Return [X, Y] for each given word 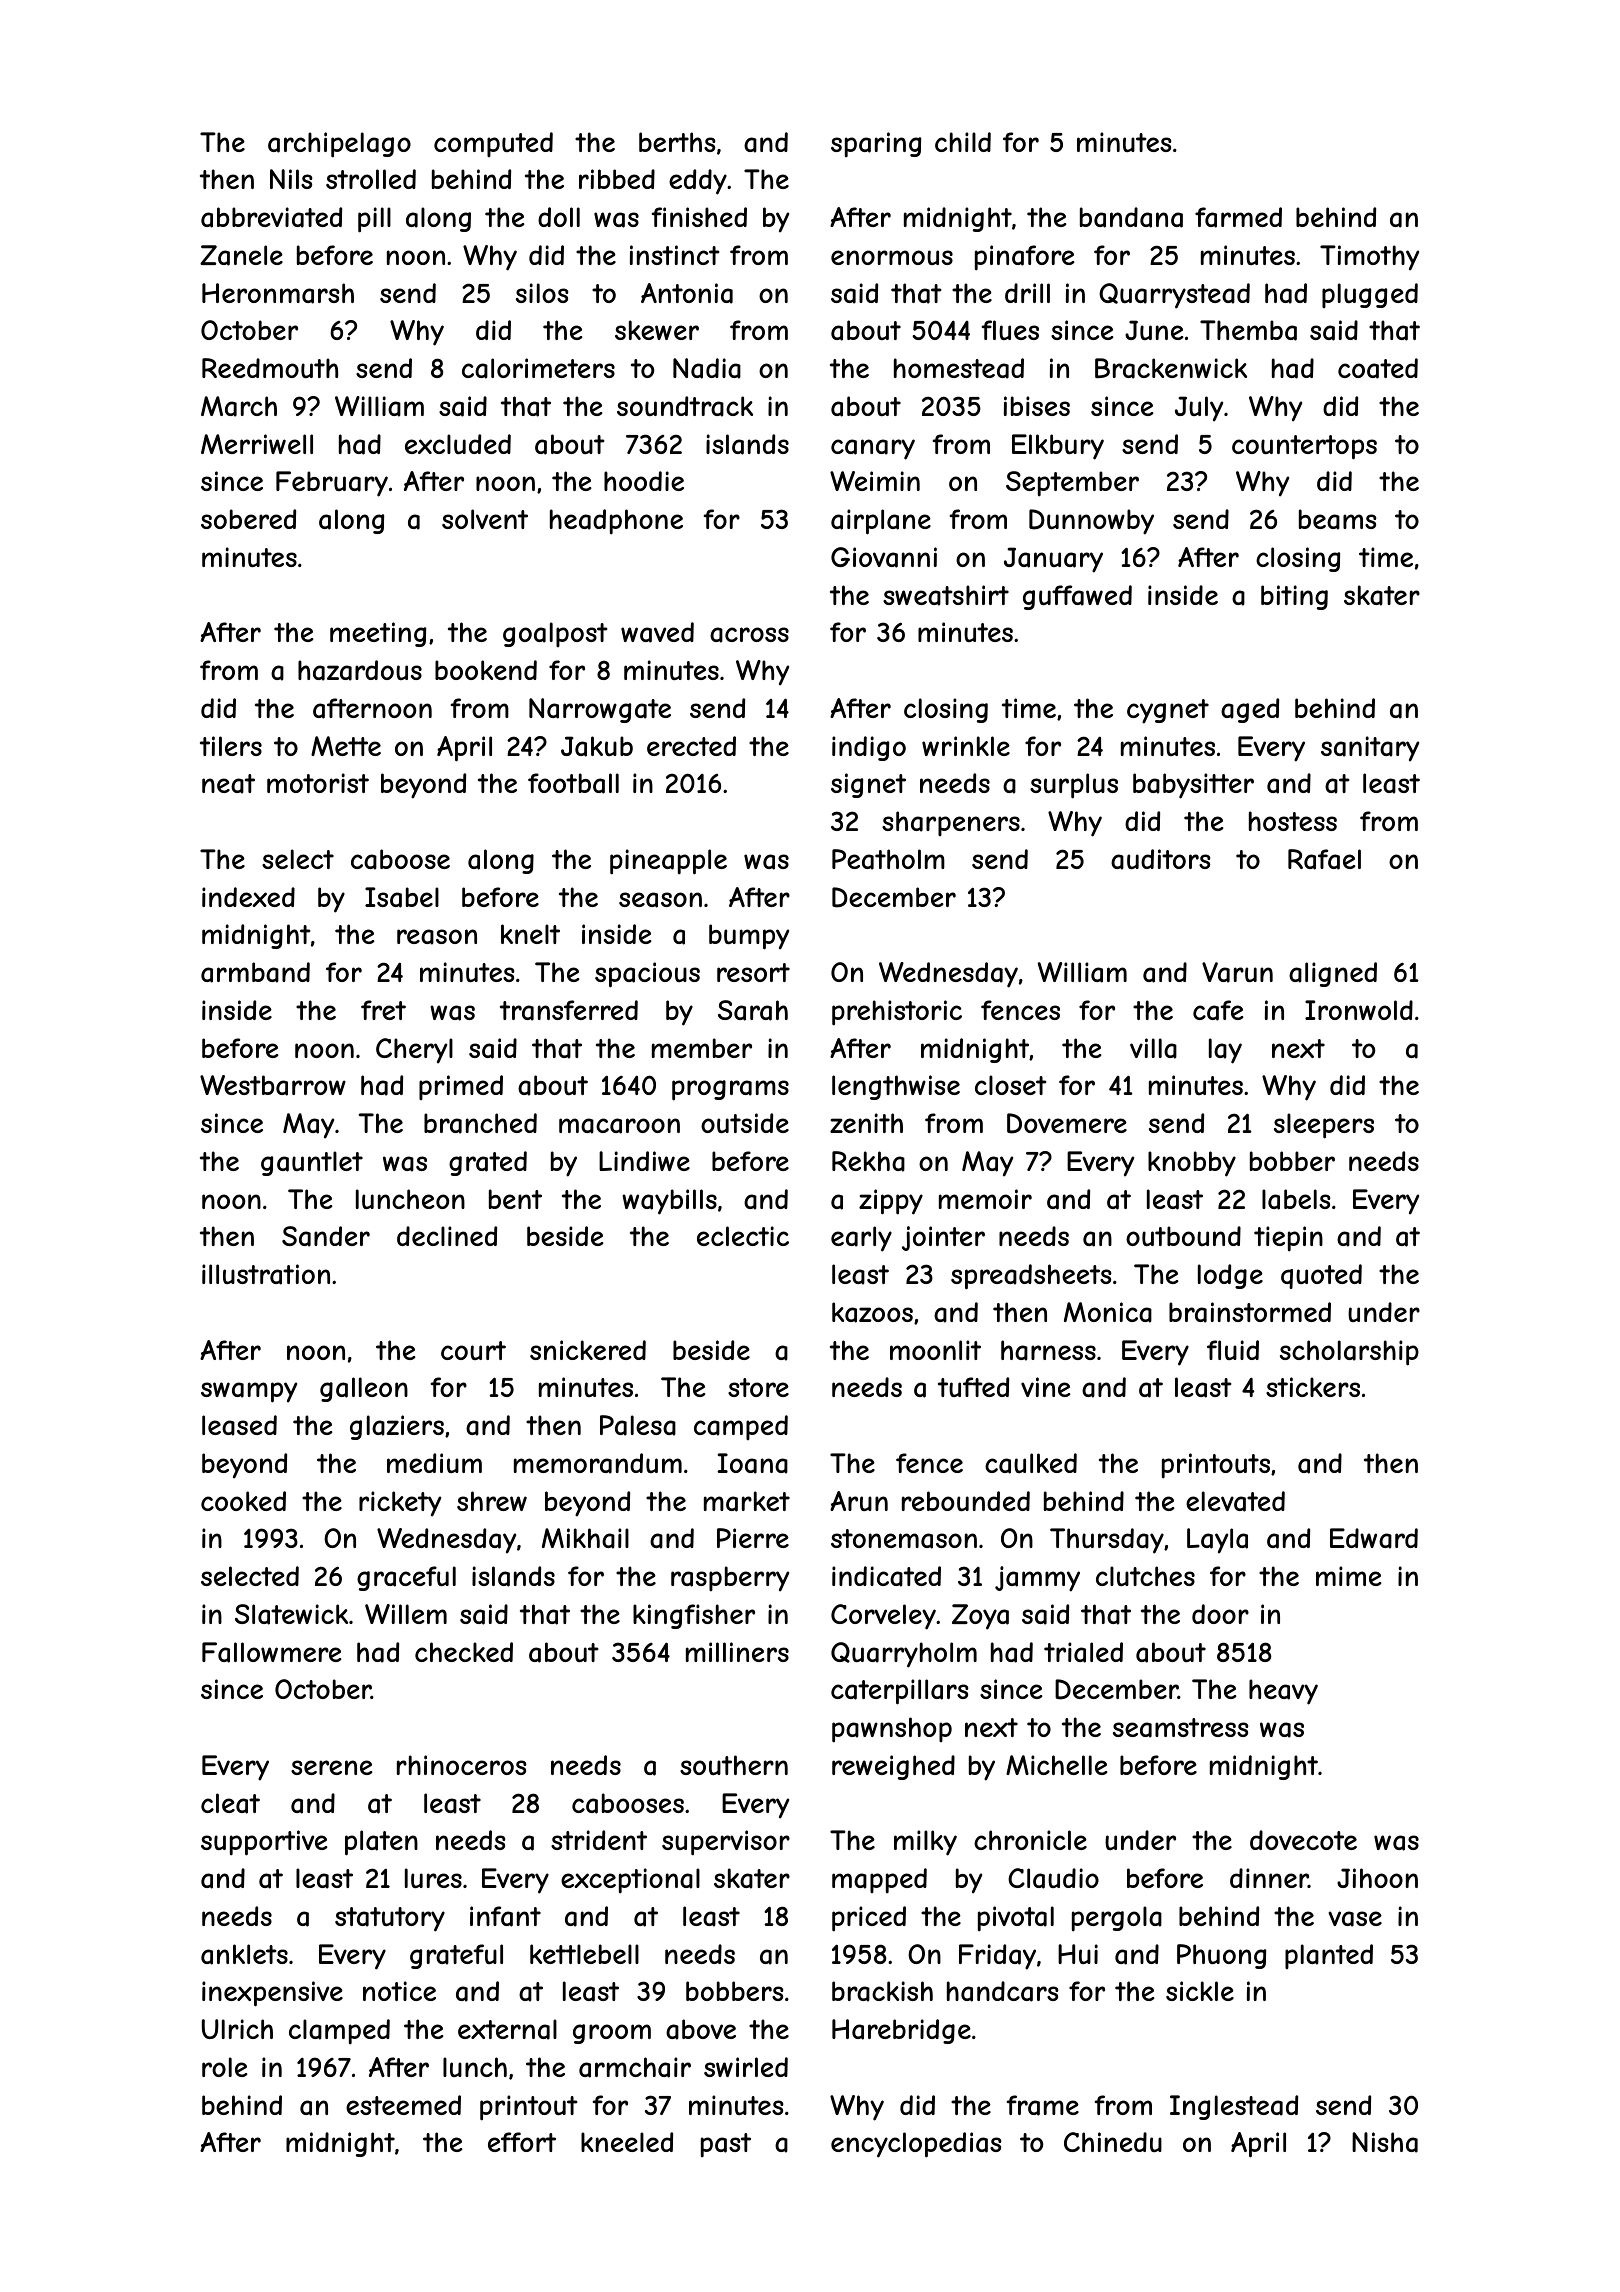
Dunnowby [1091, 522]
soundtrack [685, 406]
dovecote [1303, 1840]
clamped [339, 2032]
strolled [371, 179]
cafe [1218, 1010]
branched [480, 1123]
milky [925, 1843]
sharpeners [951, 823]
